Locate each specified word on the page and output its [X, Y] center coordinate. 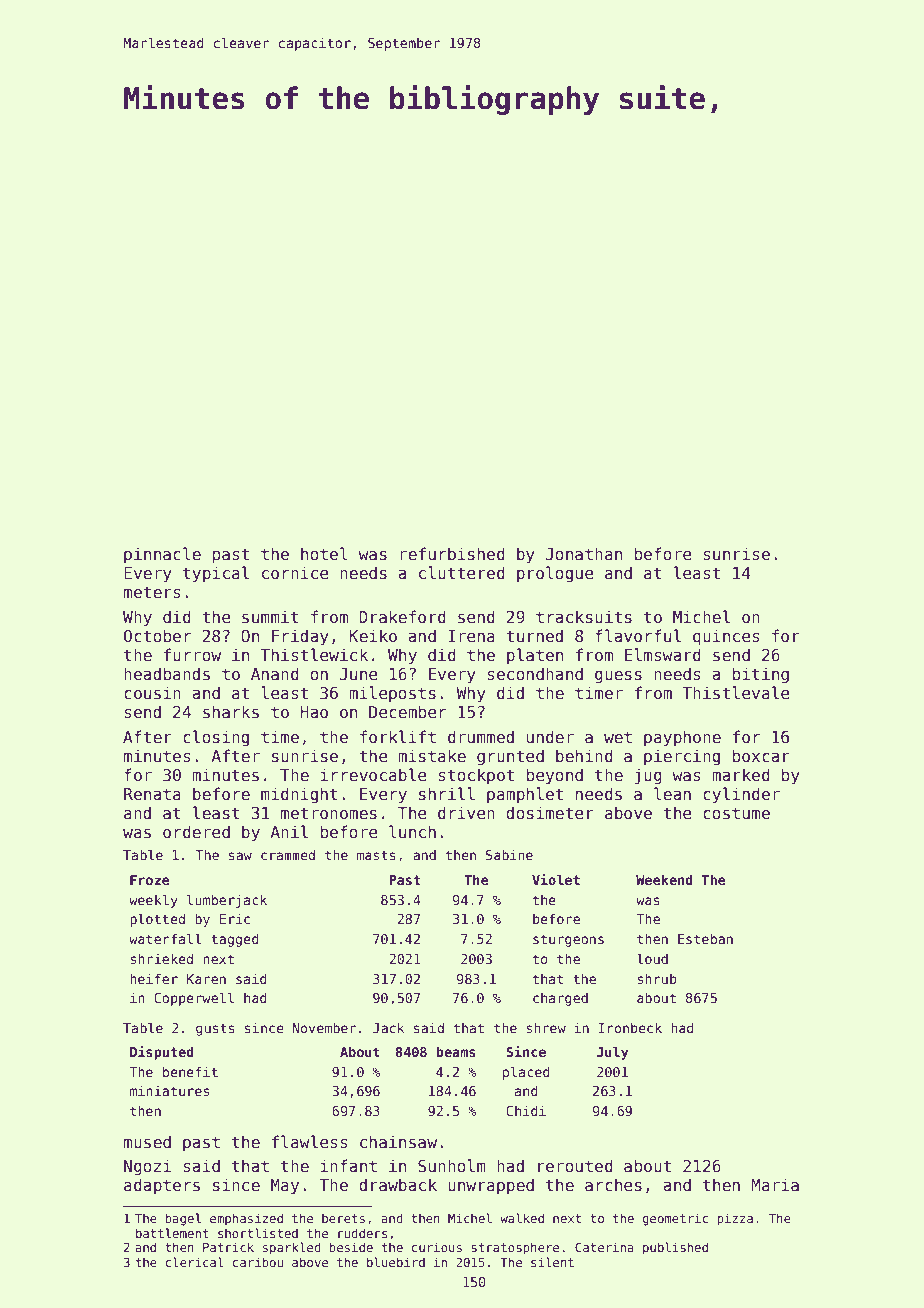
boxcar [761, 755]
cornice [295, 572]
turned [534, 635]
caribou [258, 1262]
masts [376, 855]
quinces [726, 637]
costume [736, 813]
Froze [150, 880]
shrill [447, 793]
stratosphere [515, 1248]
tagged [235, 940]
